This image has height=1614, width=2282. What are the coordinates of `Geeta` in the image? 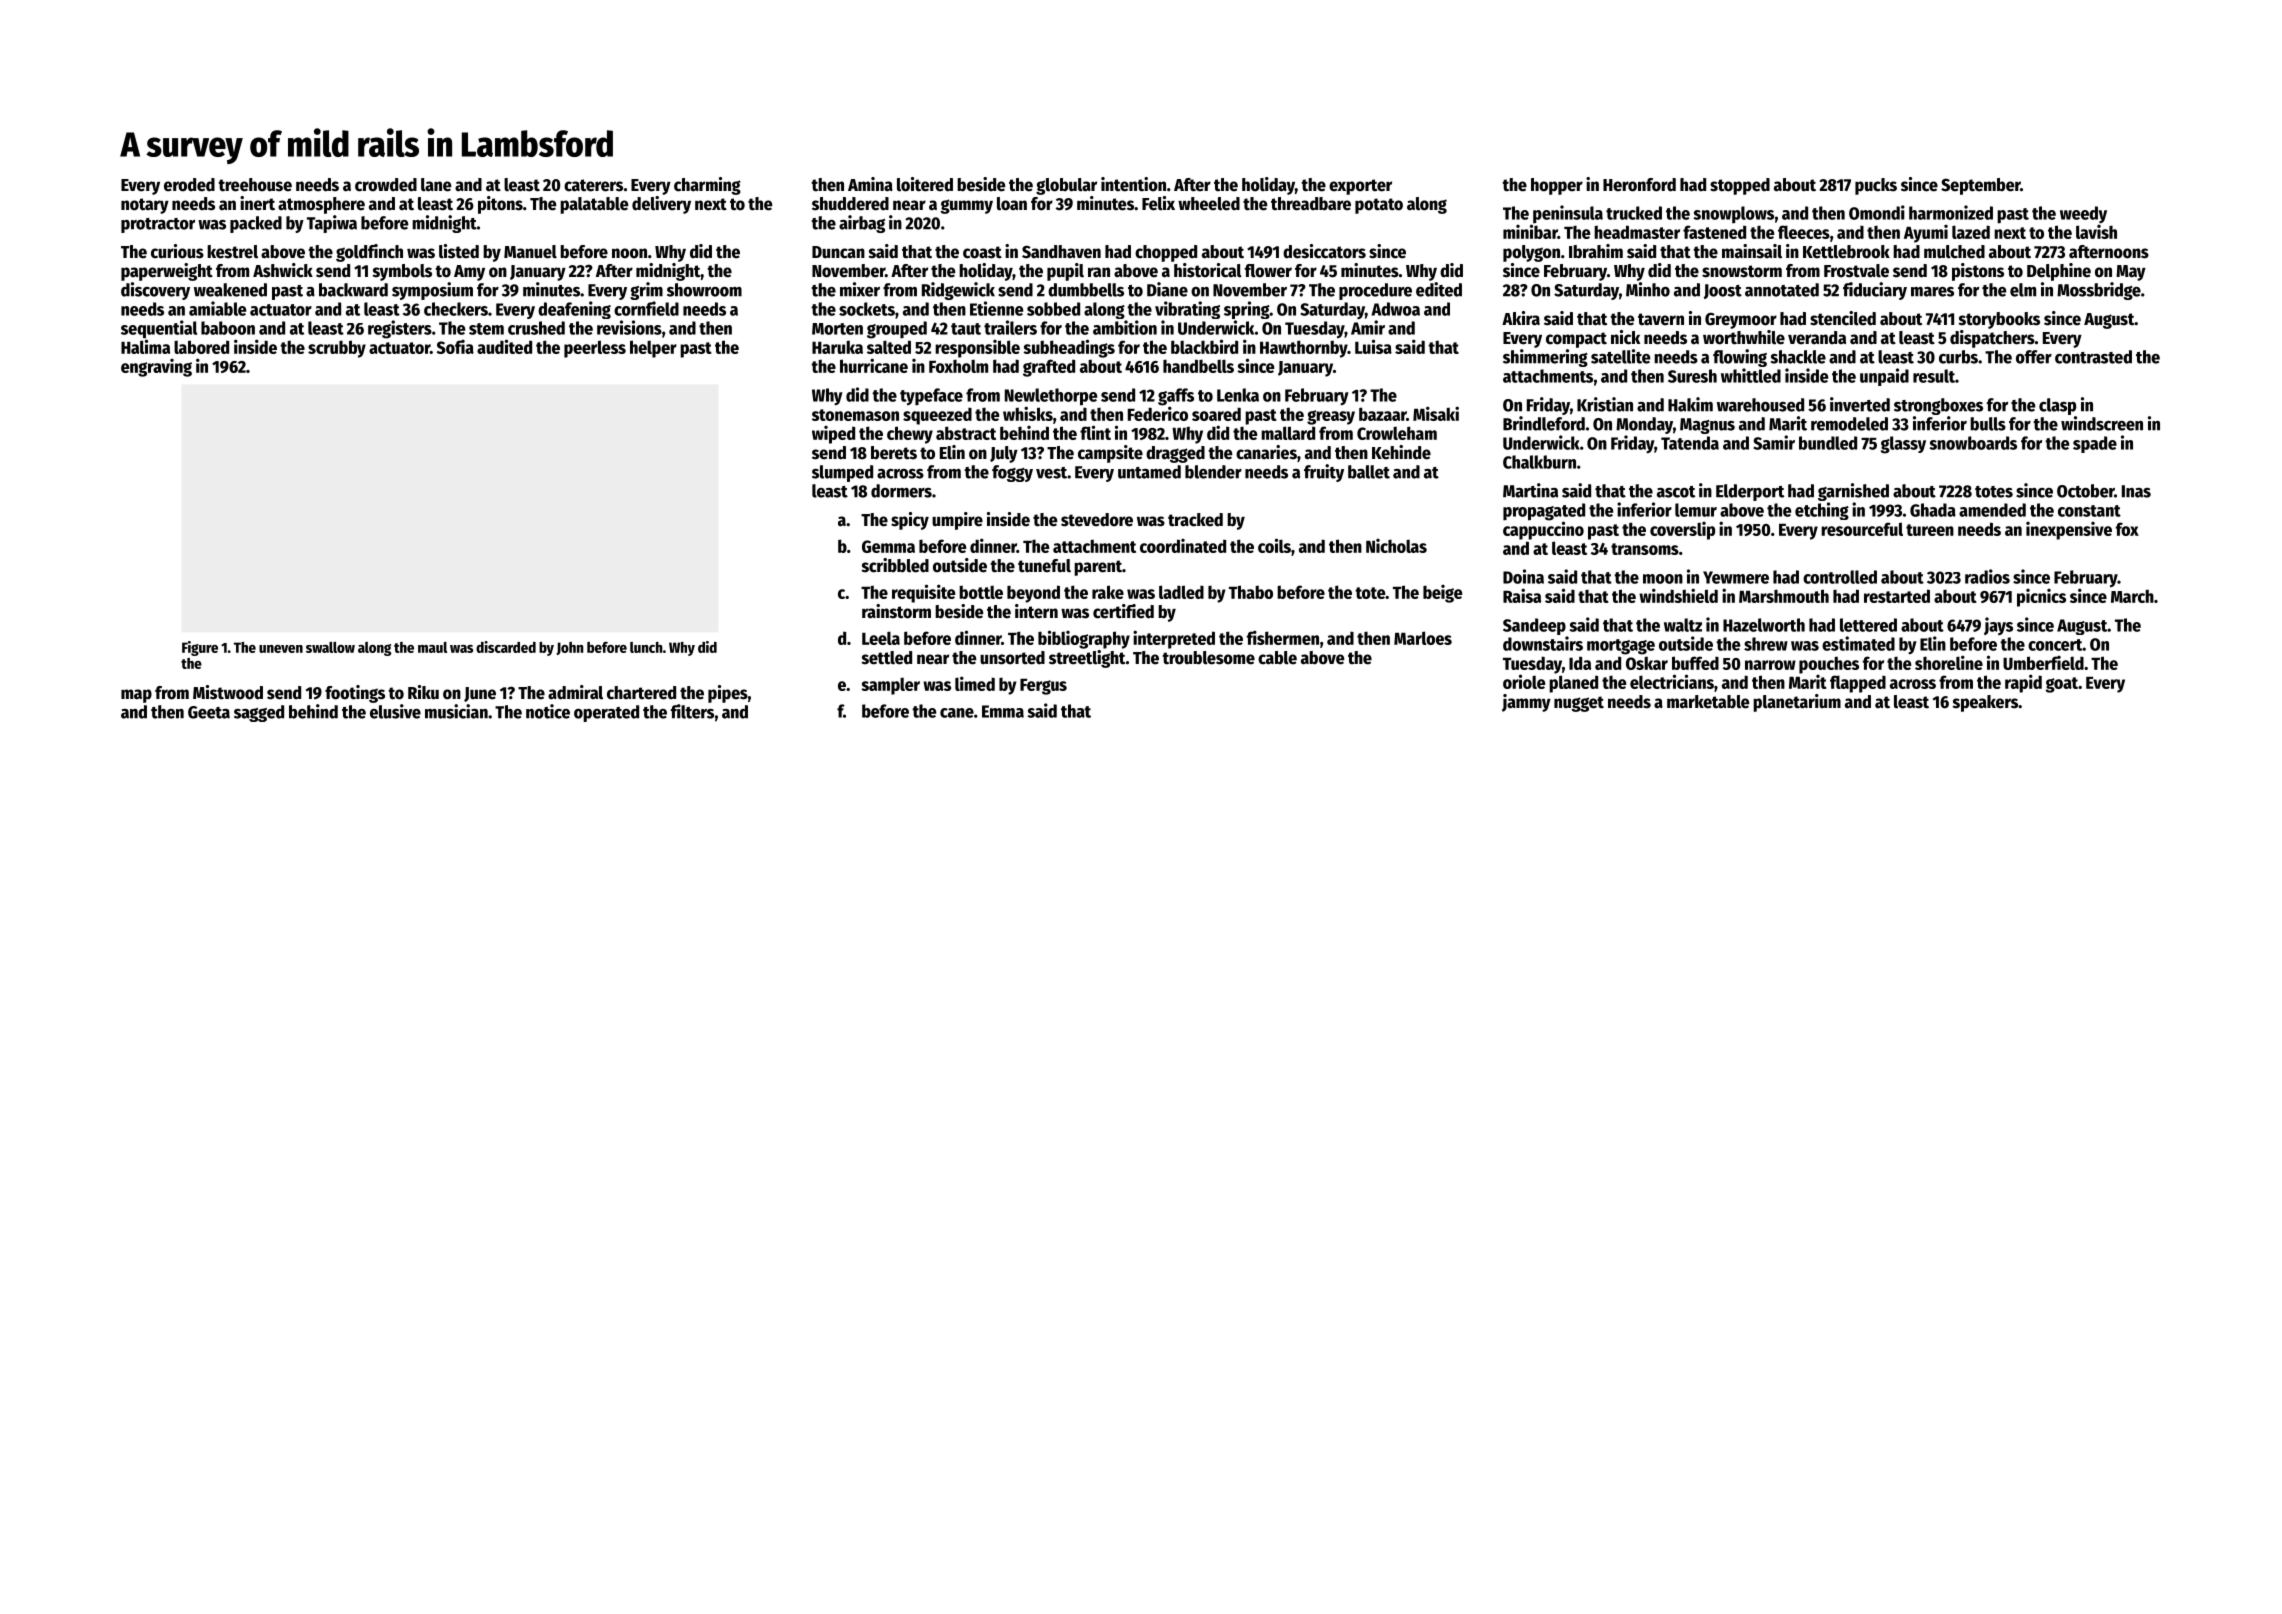 It's located at (209, 712).
